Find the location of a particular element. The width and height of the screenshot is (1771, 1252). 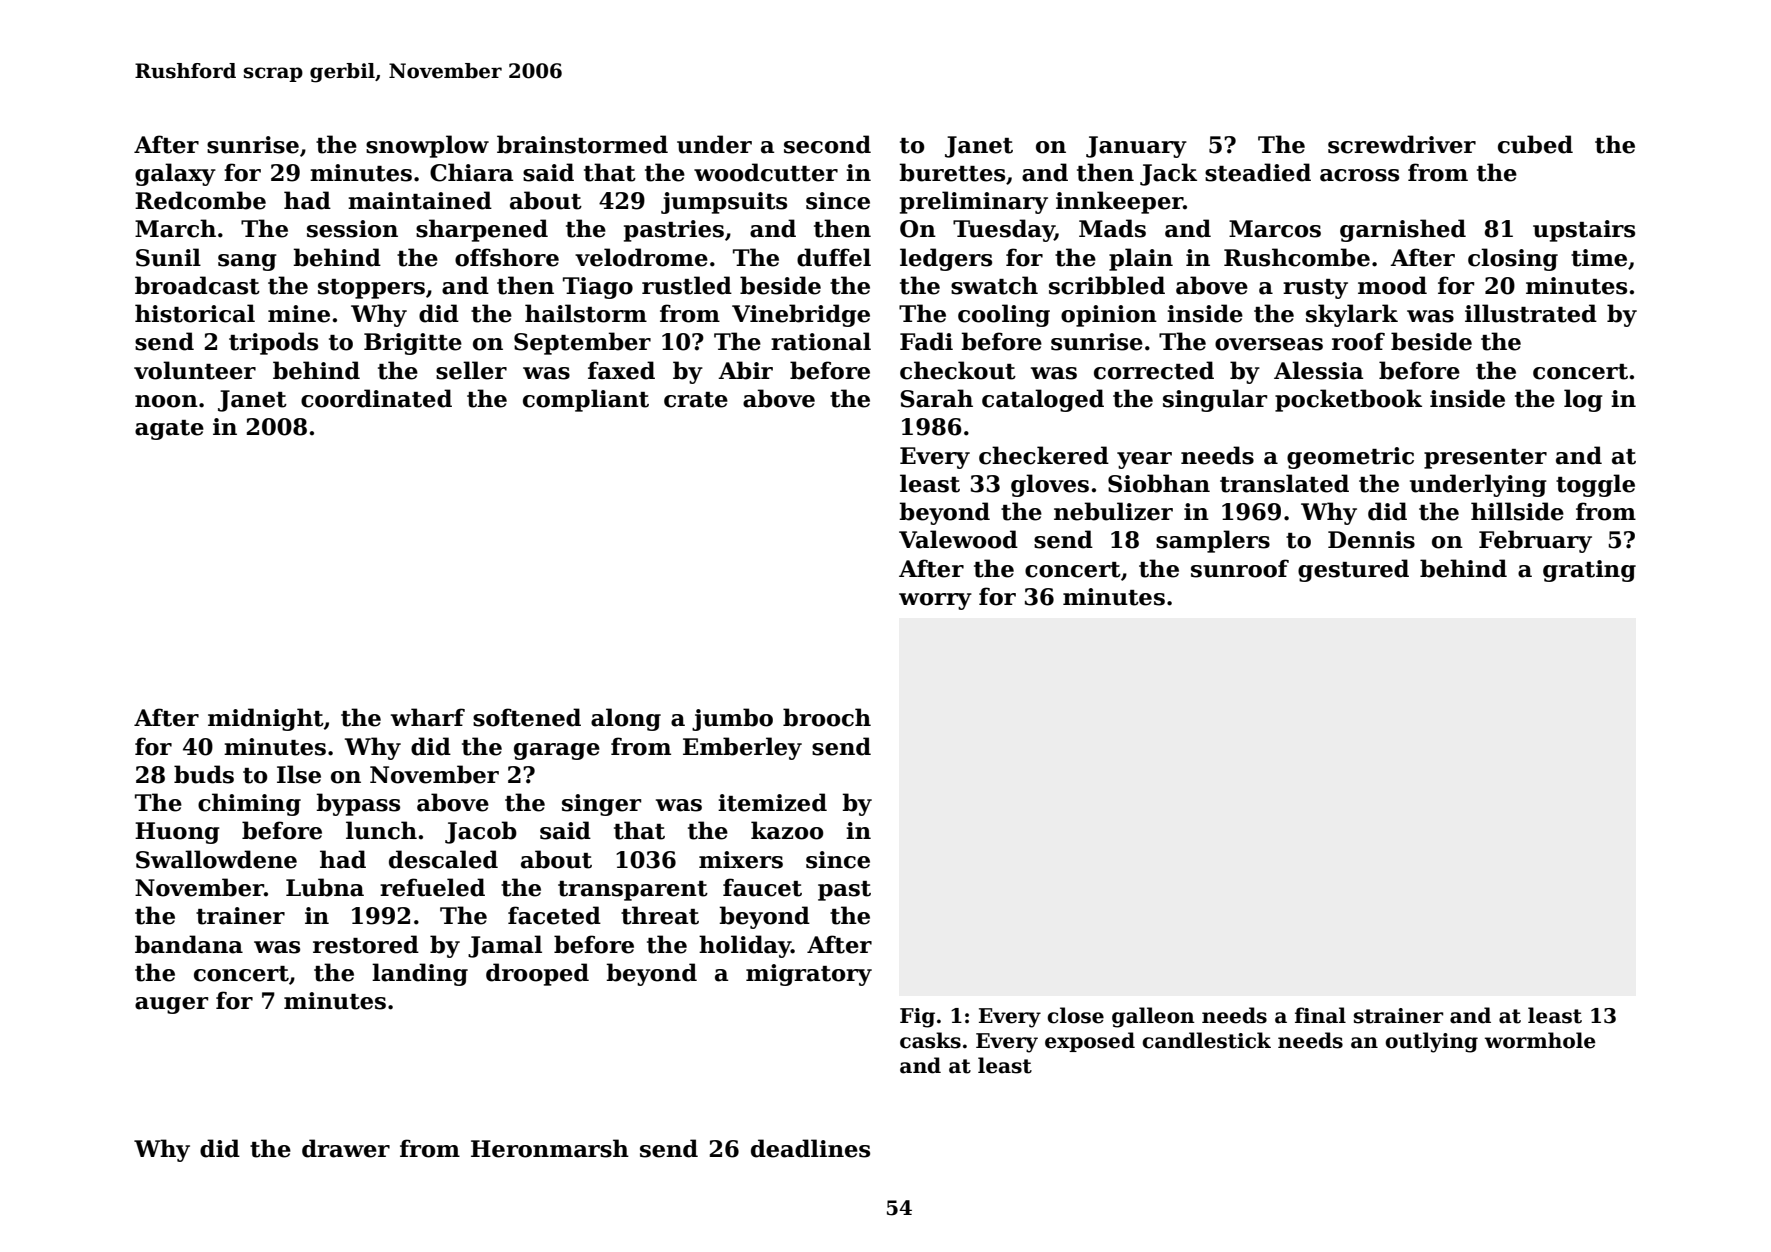

drawer is located at coordinates (346, 1148).
